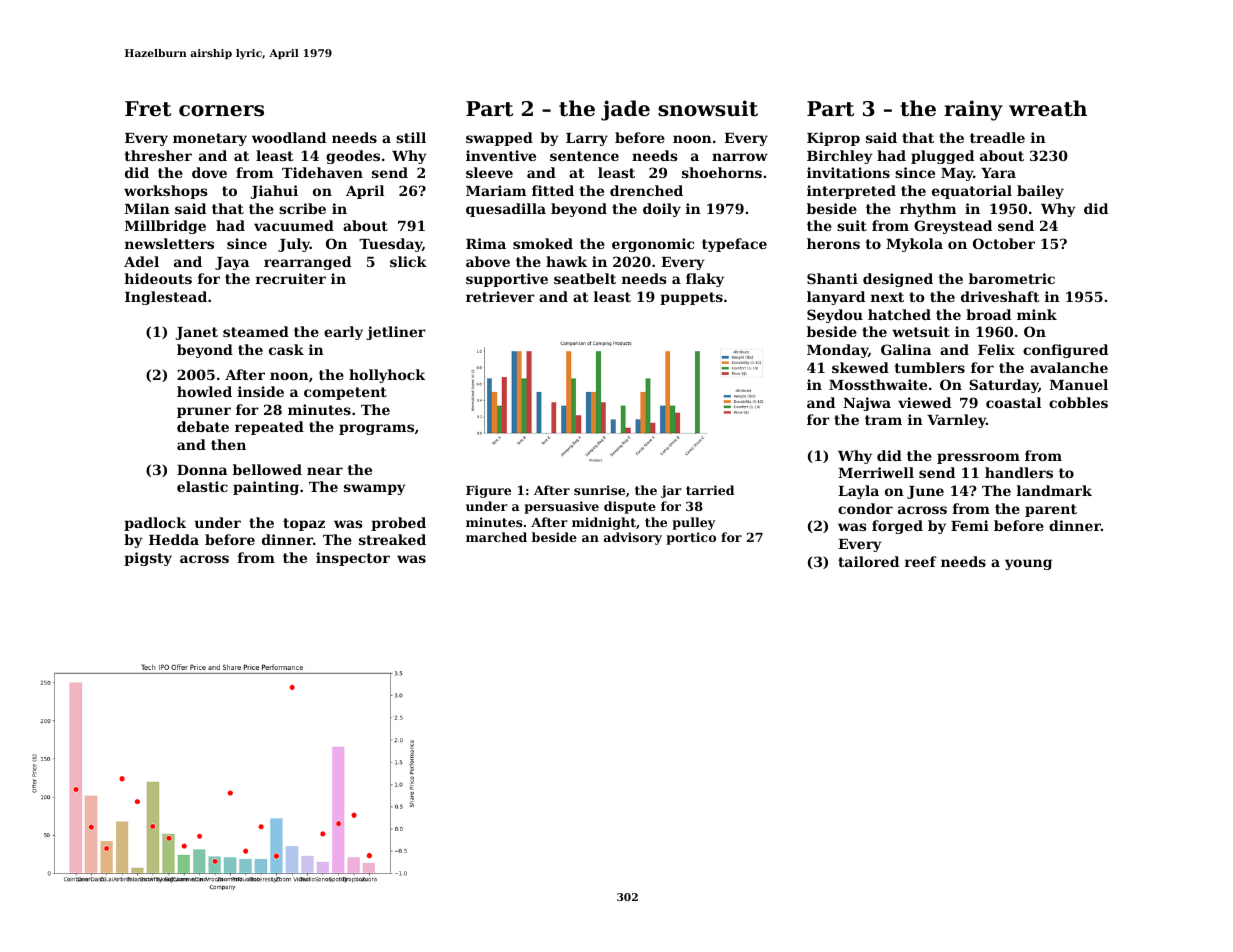 Image resolution: width=1233 pixels, height=952 pixels. Describe the element at coordinates (928, 210) in the document. I see `rhythm` at that location.
